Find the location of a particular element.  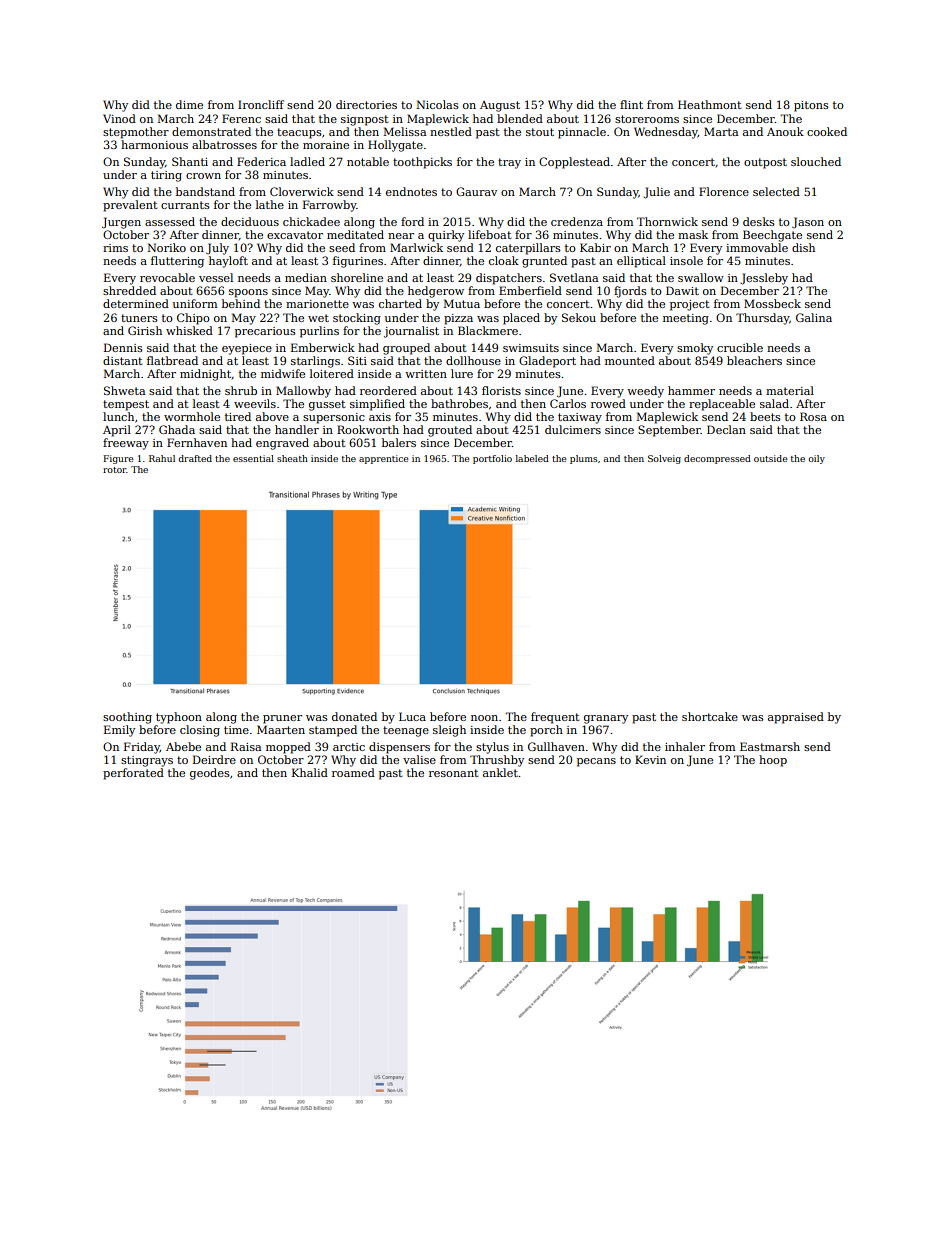

shortcake is located at coordinates (710, 716).
